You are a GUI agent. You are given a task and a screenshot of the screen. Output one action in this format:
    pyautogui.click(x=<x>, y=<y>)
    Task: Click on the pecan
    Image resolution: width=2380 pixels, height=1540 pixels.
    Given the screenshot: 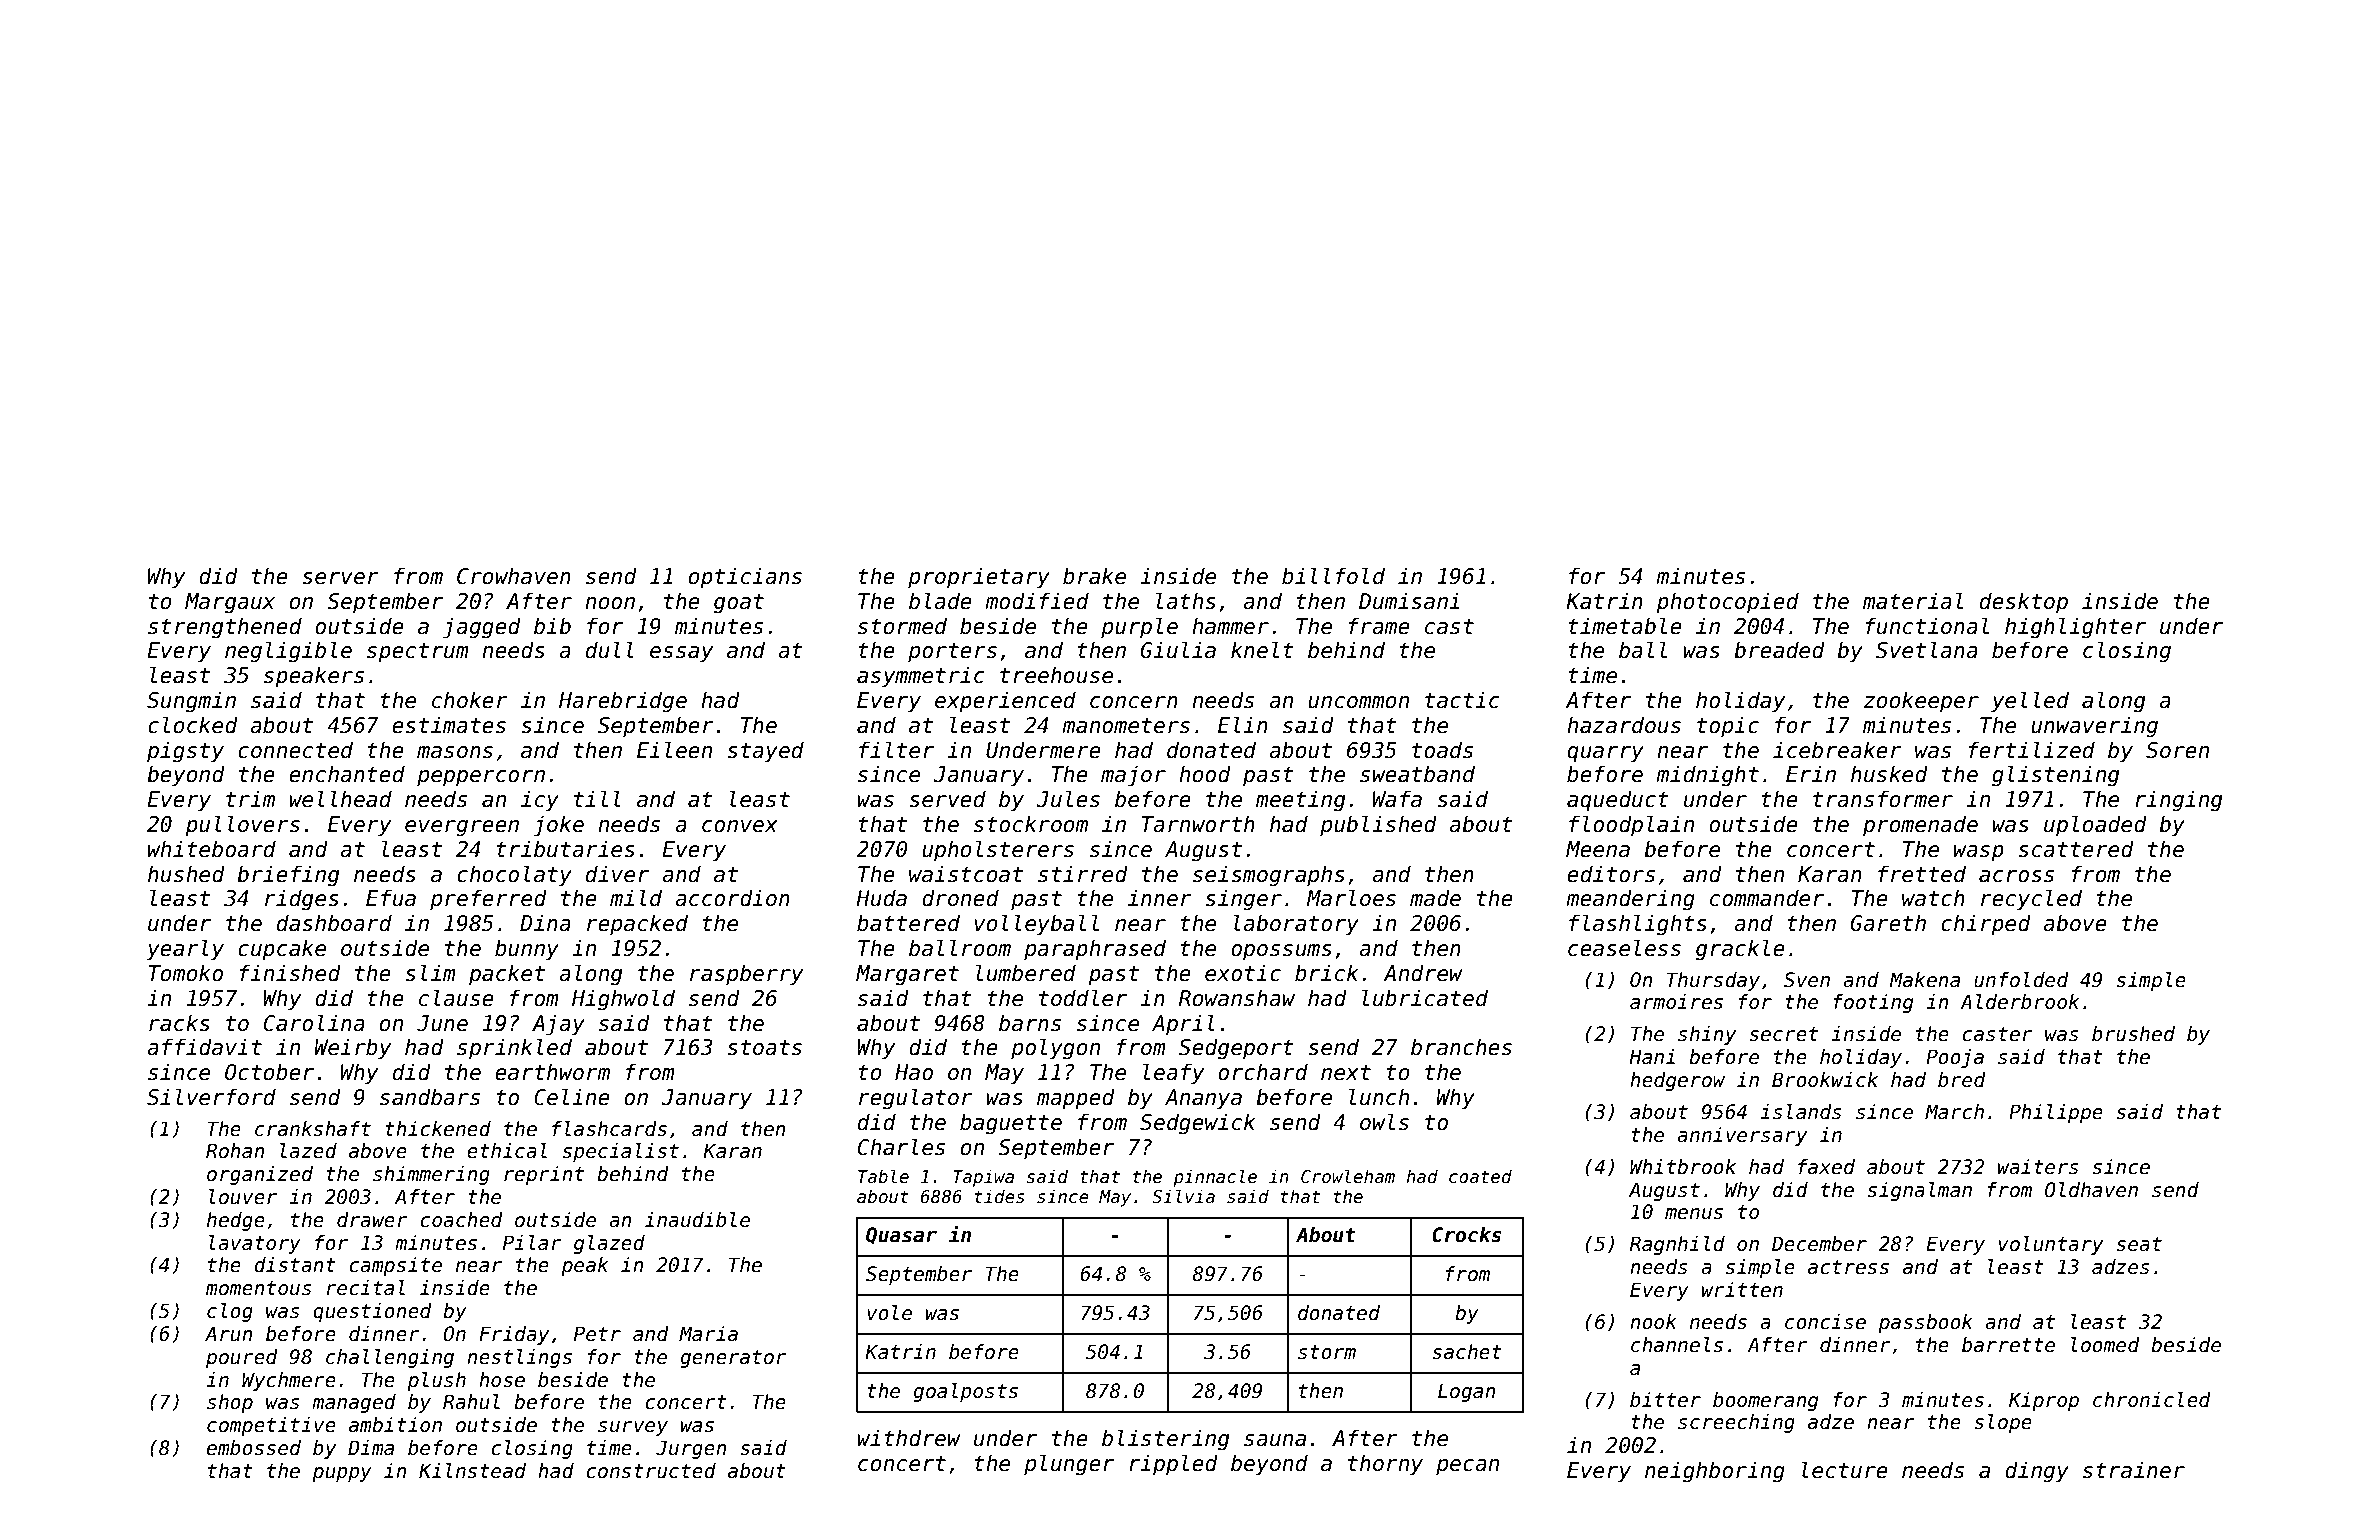 What is the action you would take?
    pyautogui.click(x=1467, y=1467)
